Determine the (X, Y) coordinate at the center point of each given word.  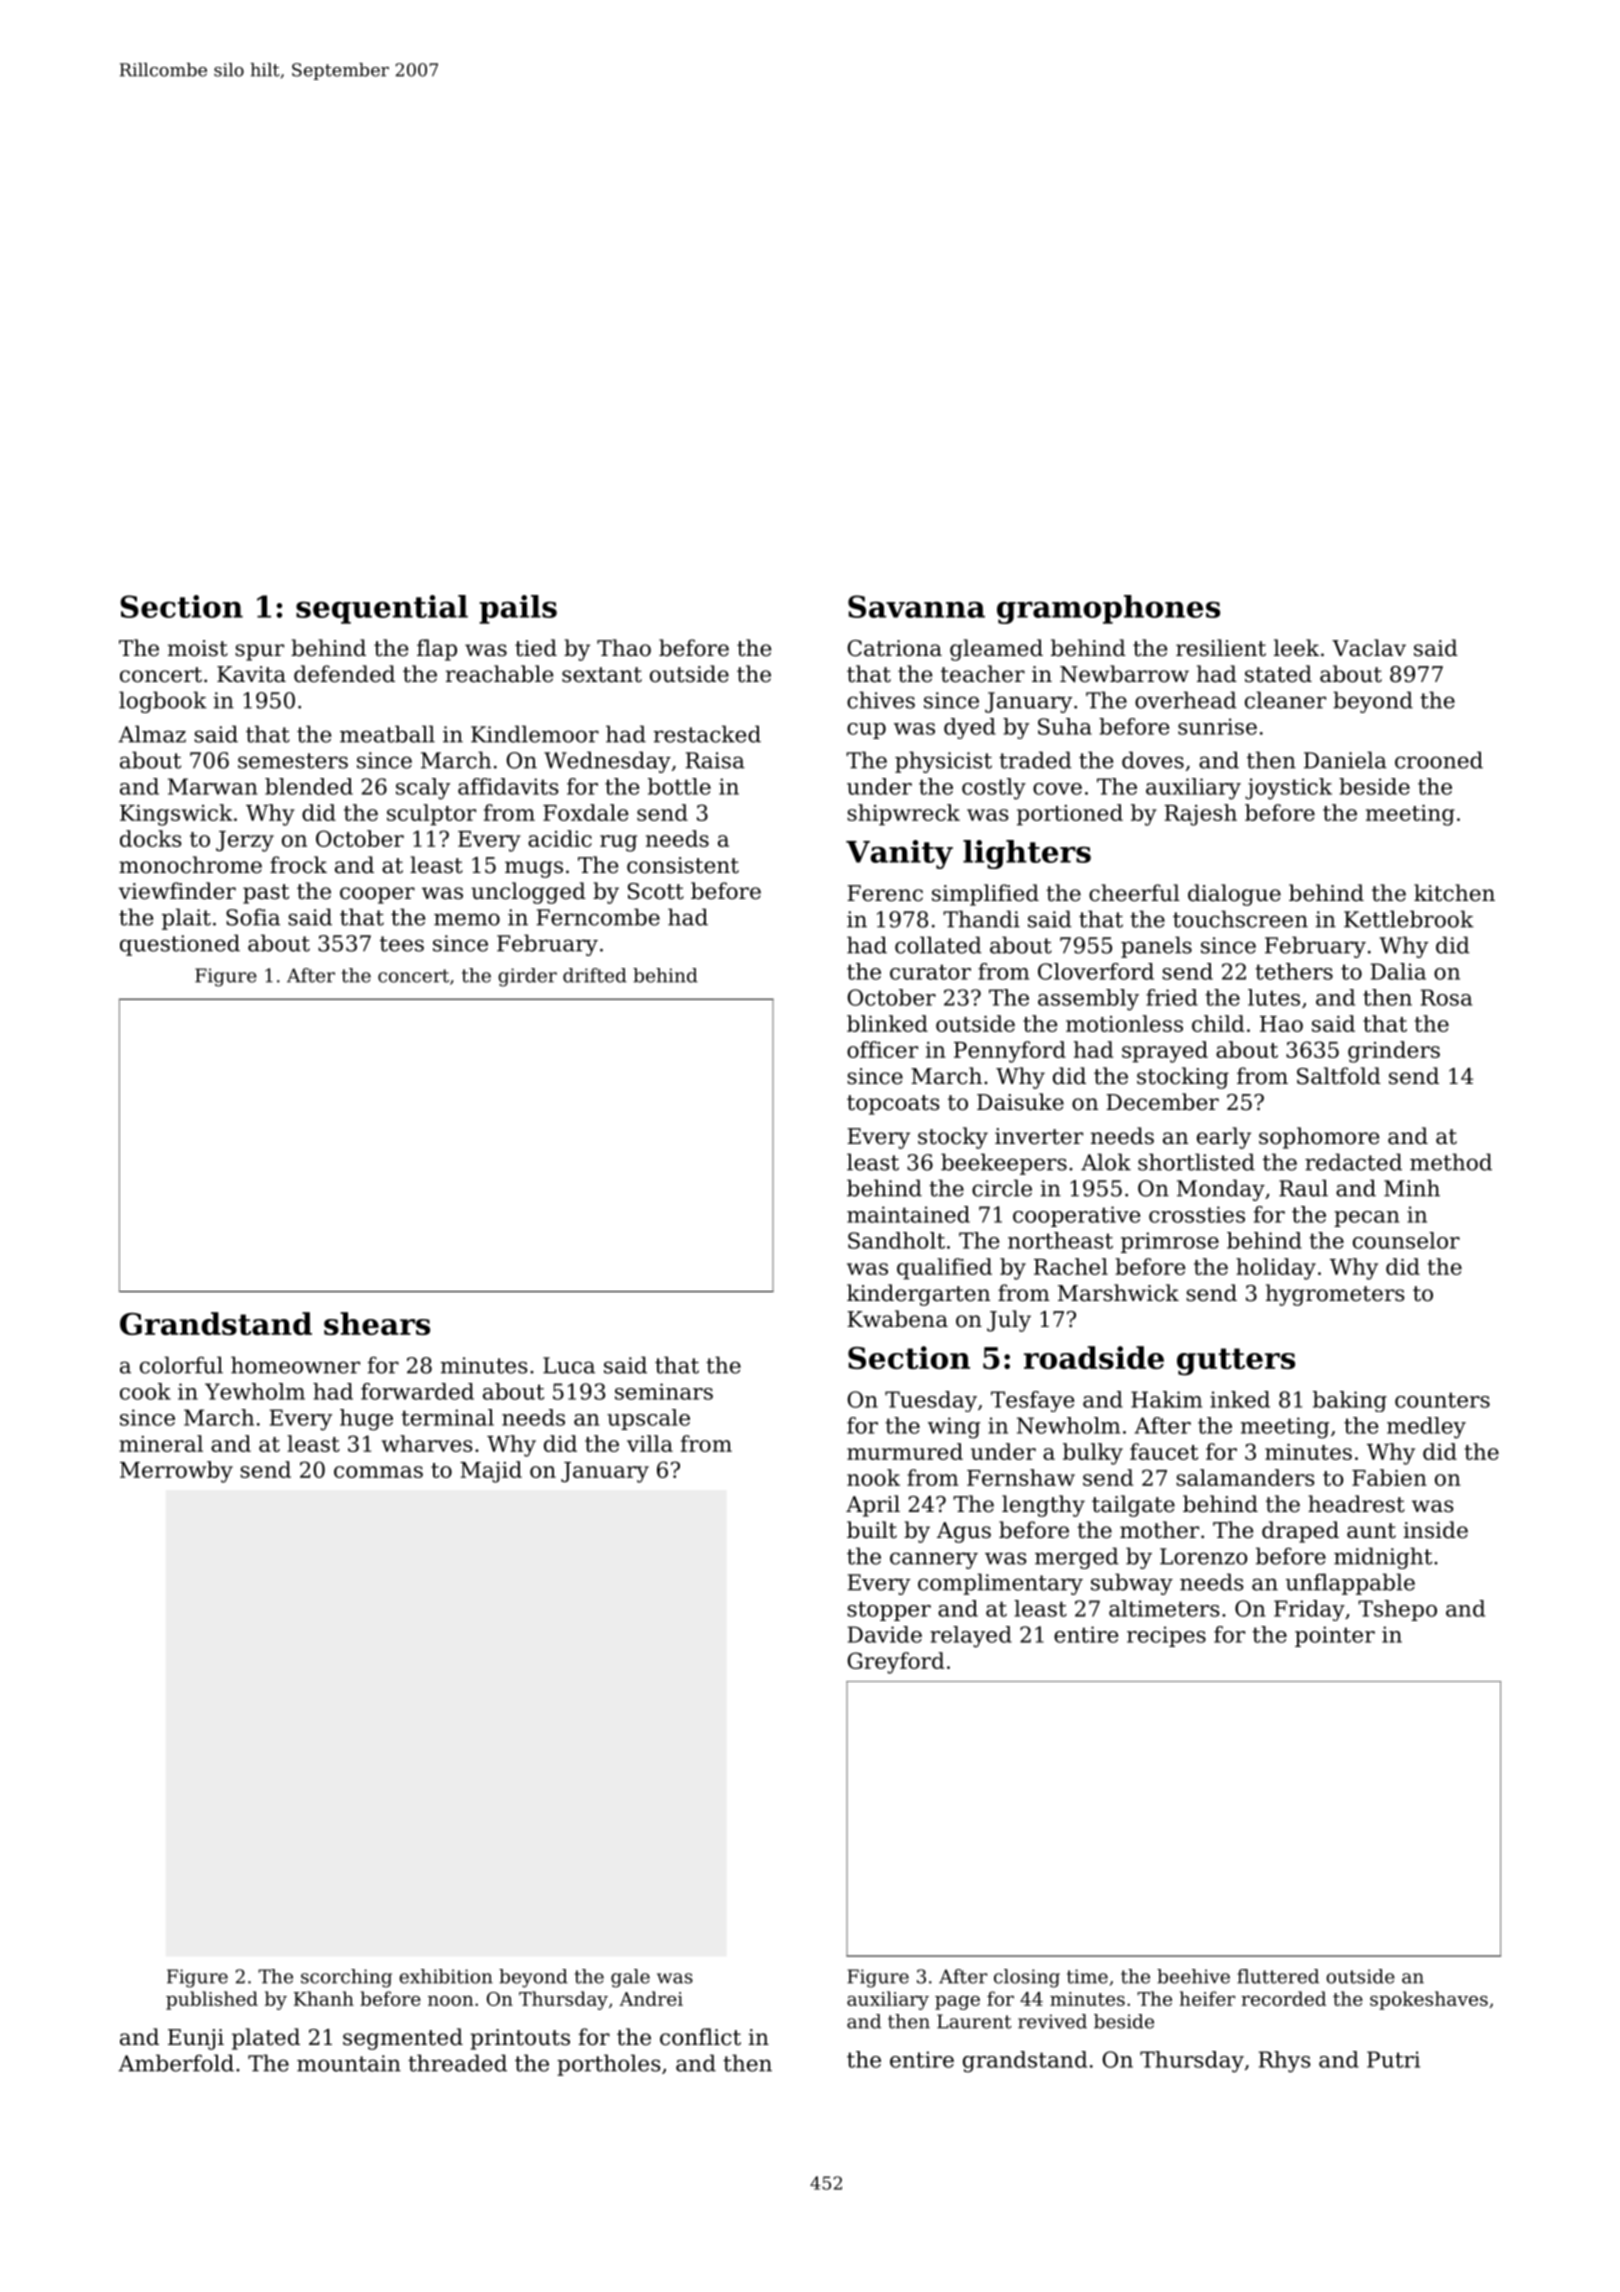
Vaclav (1369, 648)
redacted (1353, 1162)
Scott (656, 891)
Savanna (916, 606)
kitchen (1454, 893)
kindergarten (918, 1295)
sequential (382, 609)
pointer (1335, 1636)
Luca (569, 1365)
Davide (885, 1634)
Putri (1393, 2059)
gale (630, 1978)
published (212, 2000)
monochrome (190, 865)
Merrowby (176, 1472)
